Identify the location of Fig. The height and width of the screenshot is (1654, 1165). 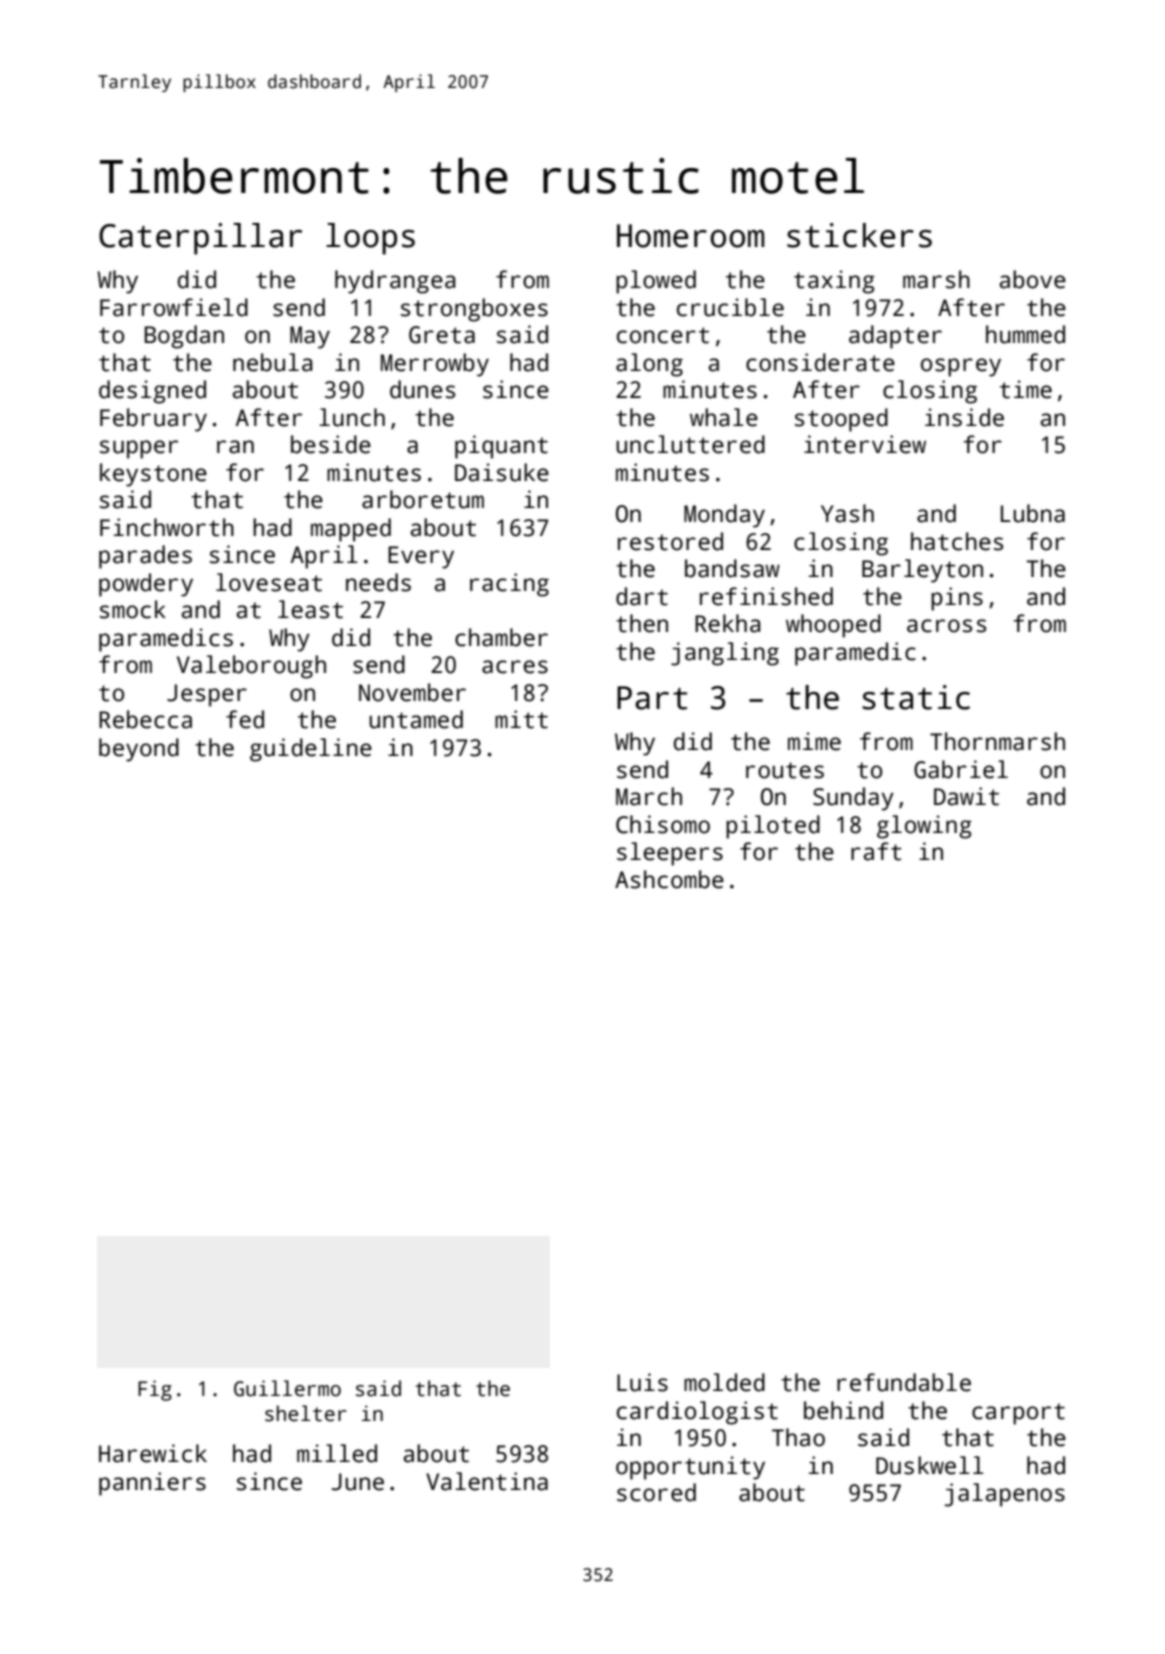
(155, 1390).
